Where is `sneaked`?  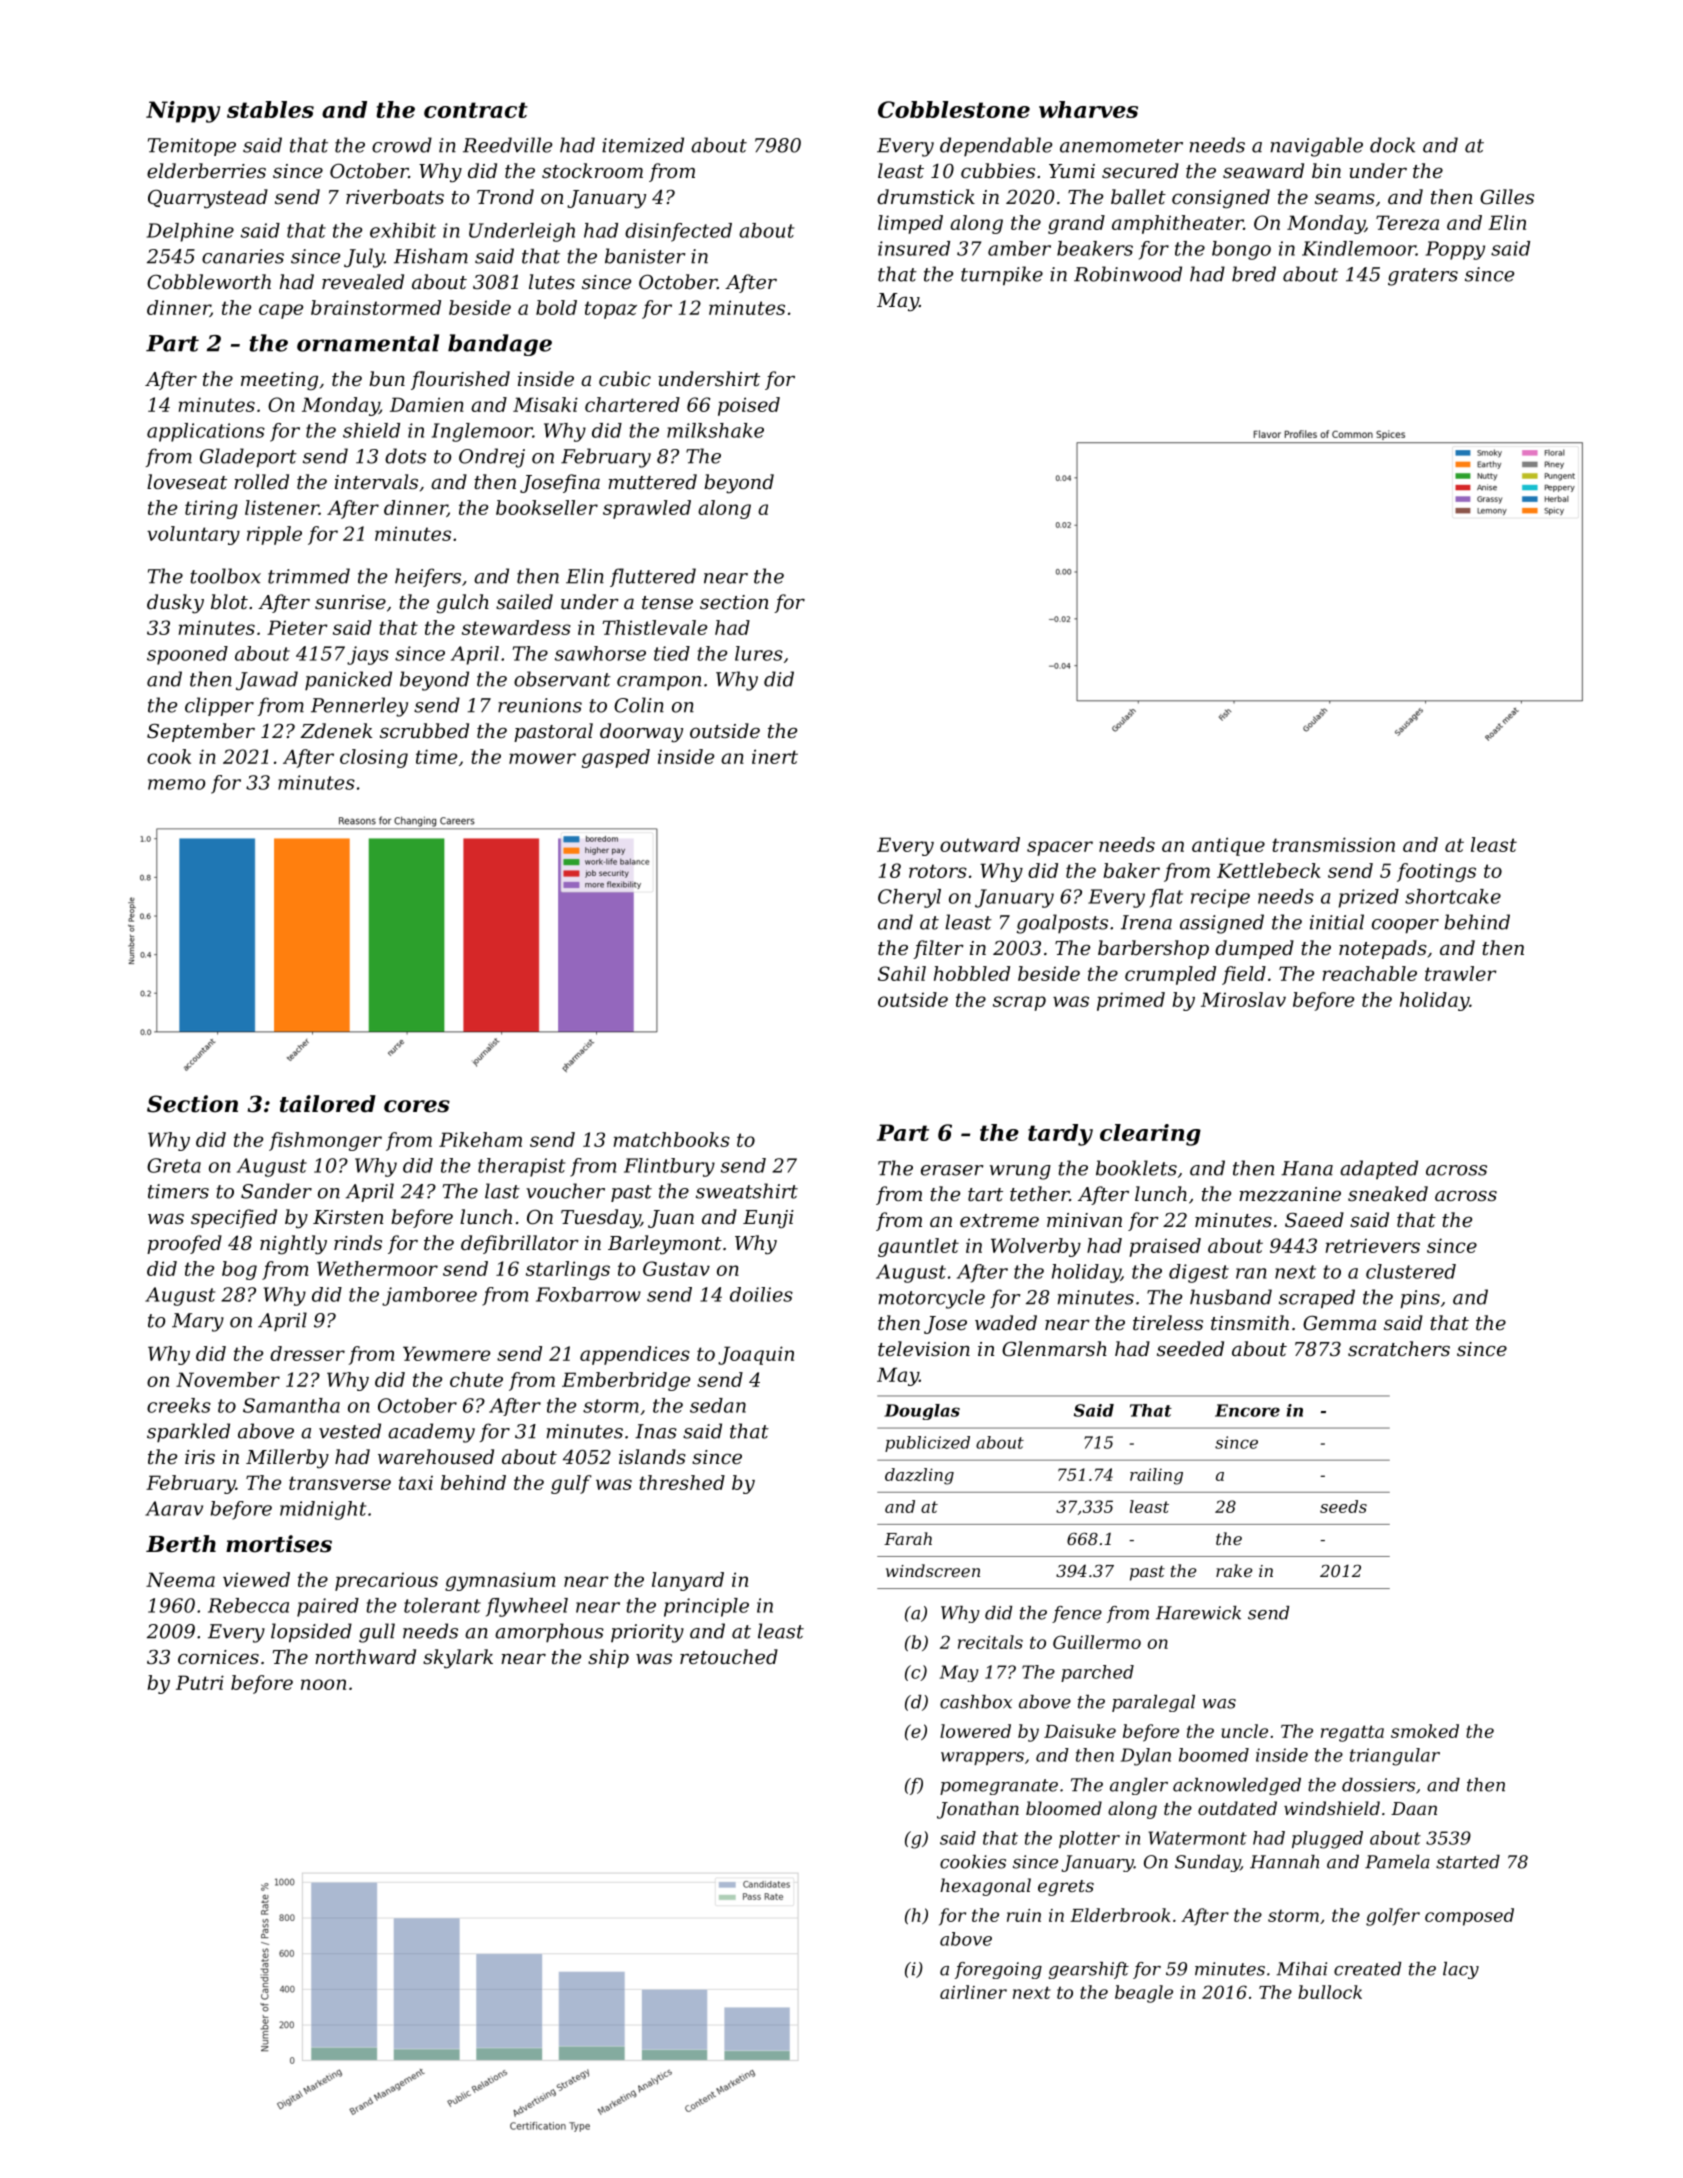 sneaked is located at coordinates (1388, 1193).
